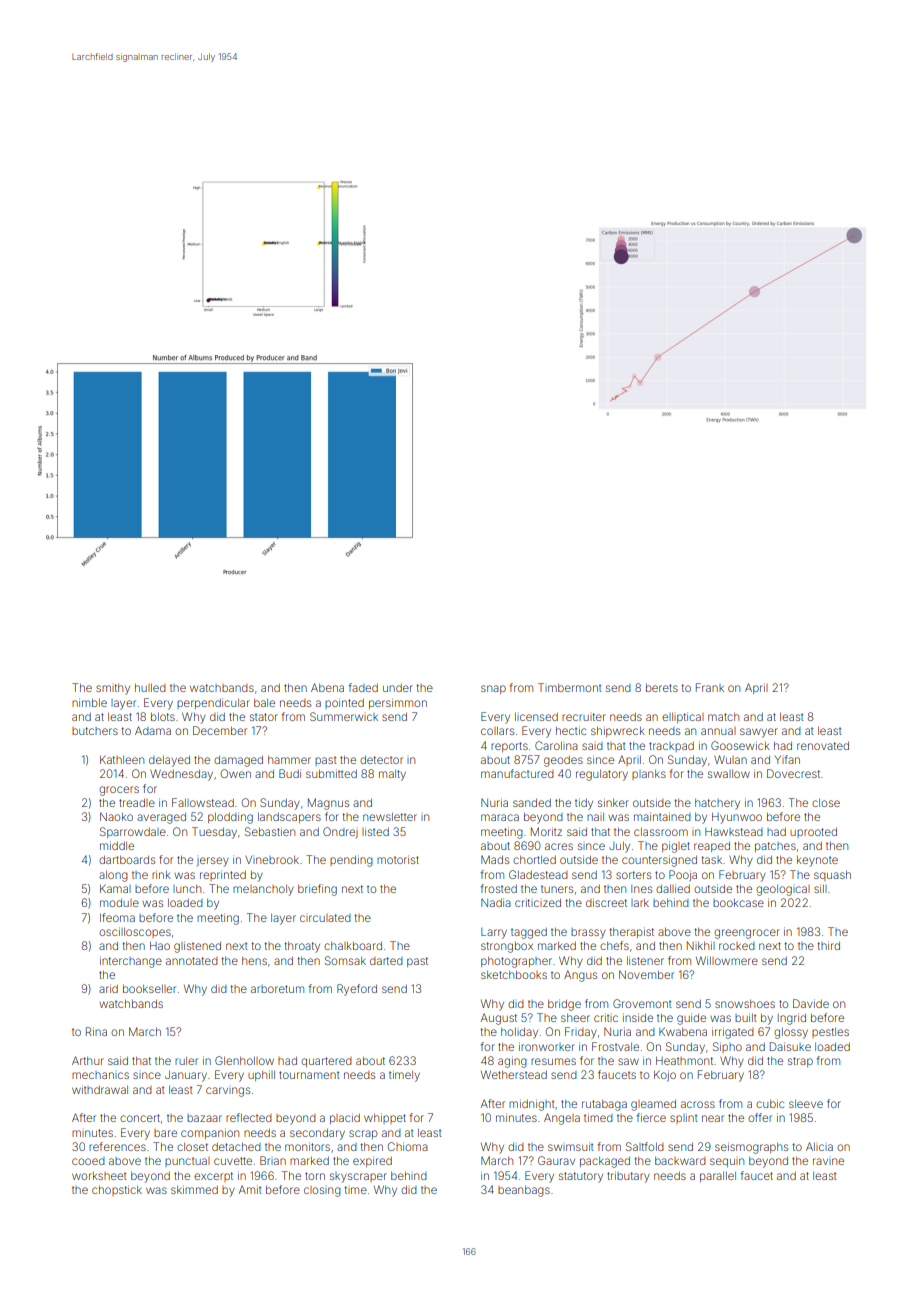 The height and width of the document is (1308, 924). What do you see at coordinates (701, 945) in the document?
I see `Nikhil` at bounding box center [701, 945].
